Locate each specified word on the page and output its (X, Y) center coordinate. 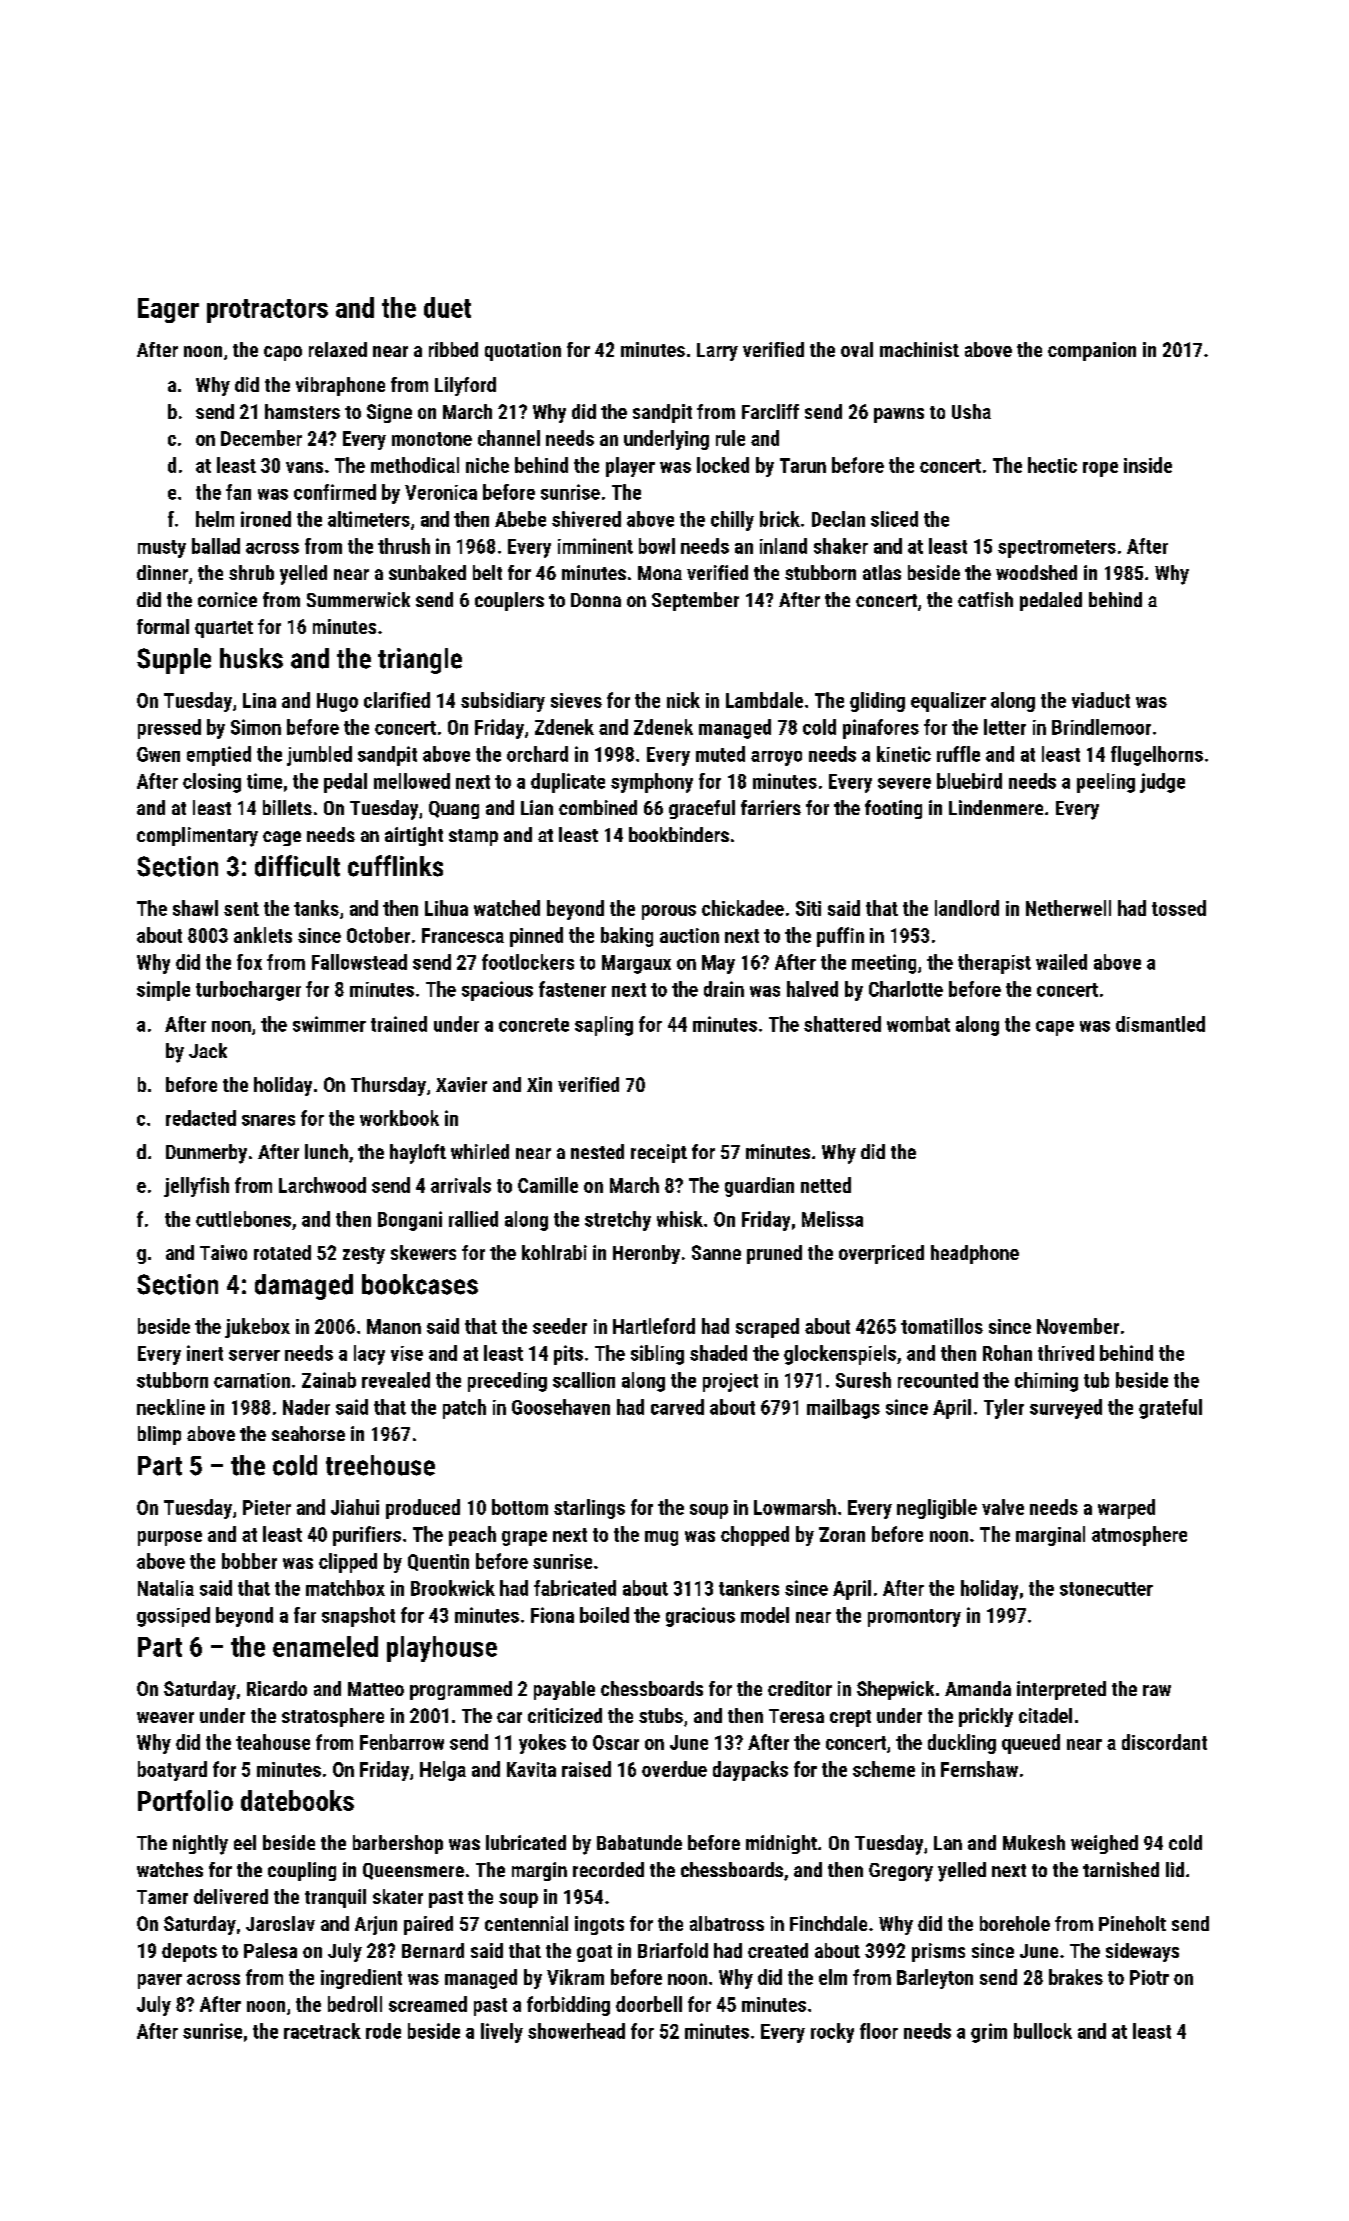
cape (1055, 1028)
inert (205, 1353)
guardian (759, 1187)
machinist (919, 349)
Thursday (388, 1086)
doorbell (649, 2004)
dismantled (1160, 1024)
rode (383, 2031)
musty (162, 549)
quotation (523, 351)
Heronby (646, 1254)
